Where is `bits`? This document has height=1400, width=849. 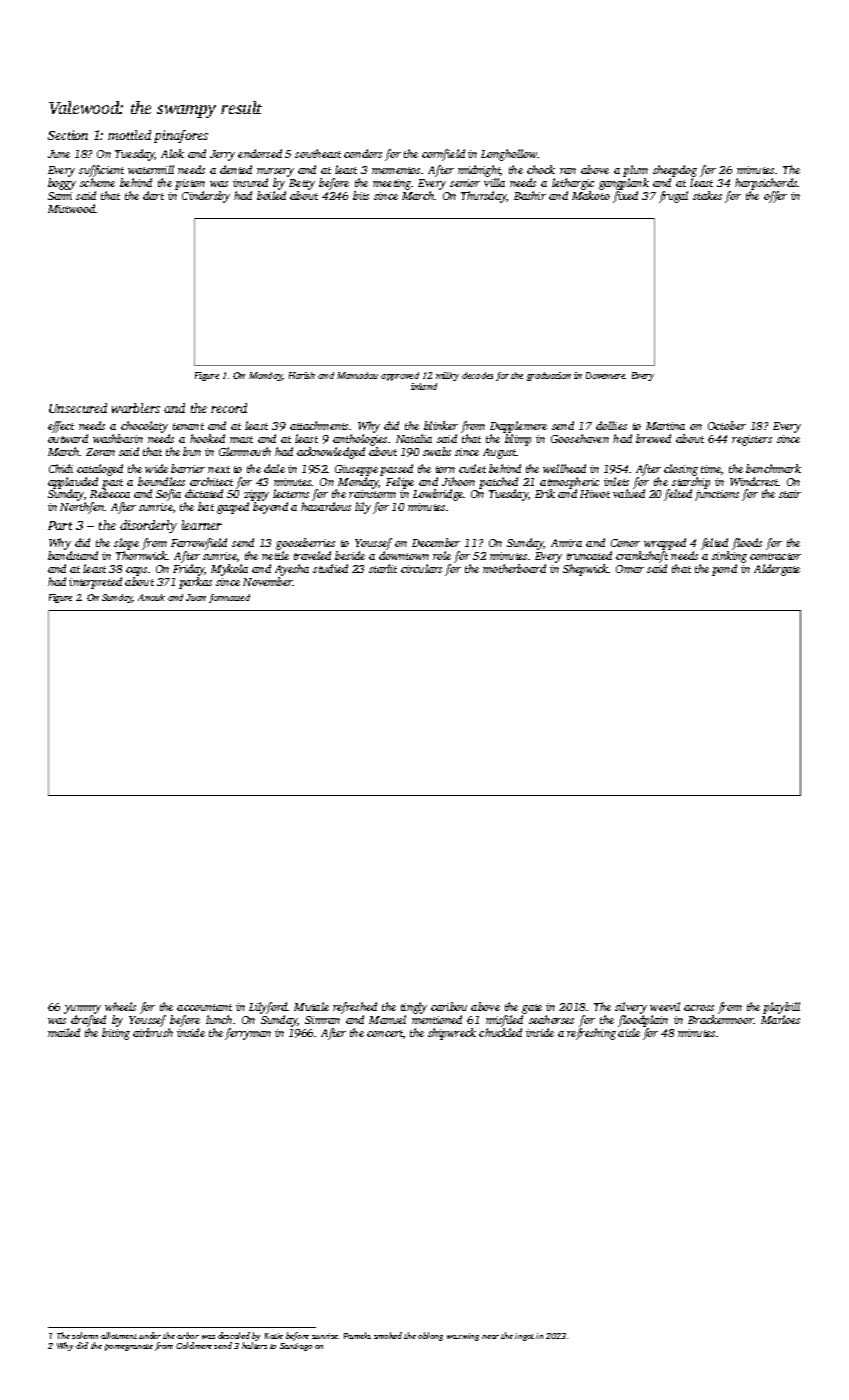 bits is located at coordinates (361, 195).
